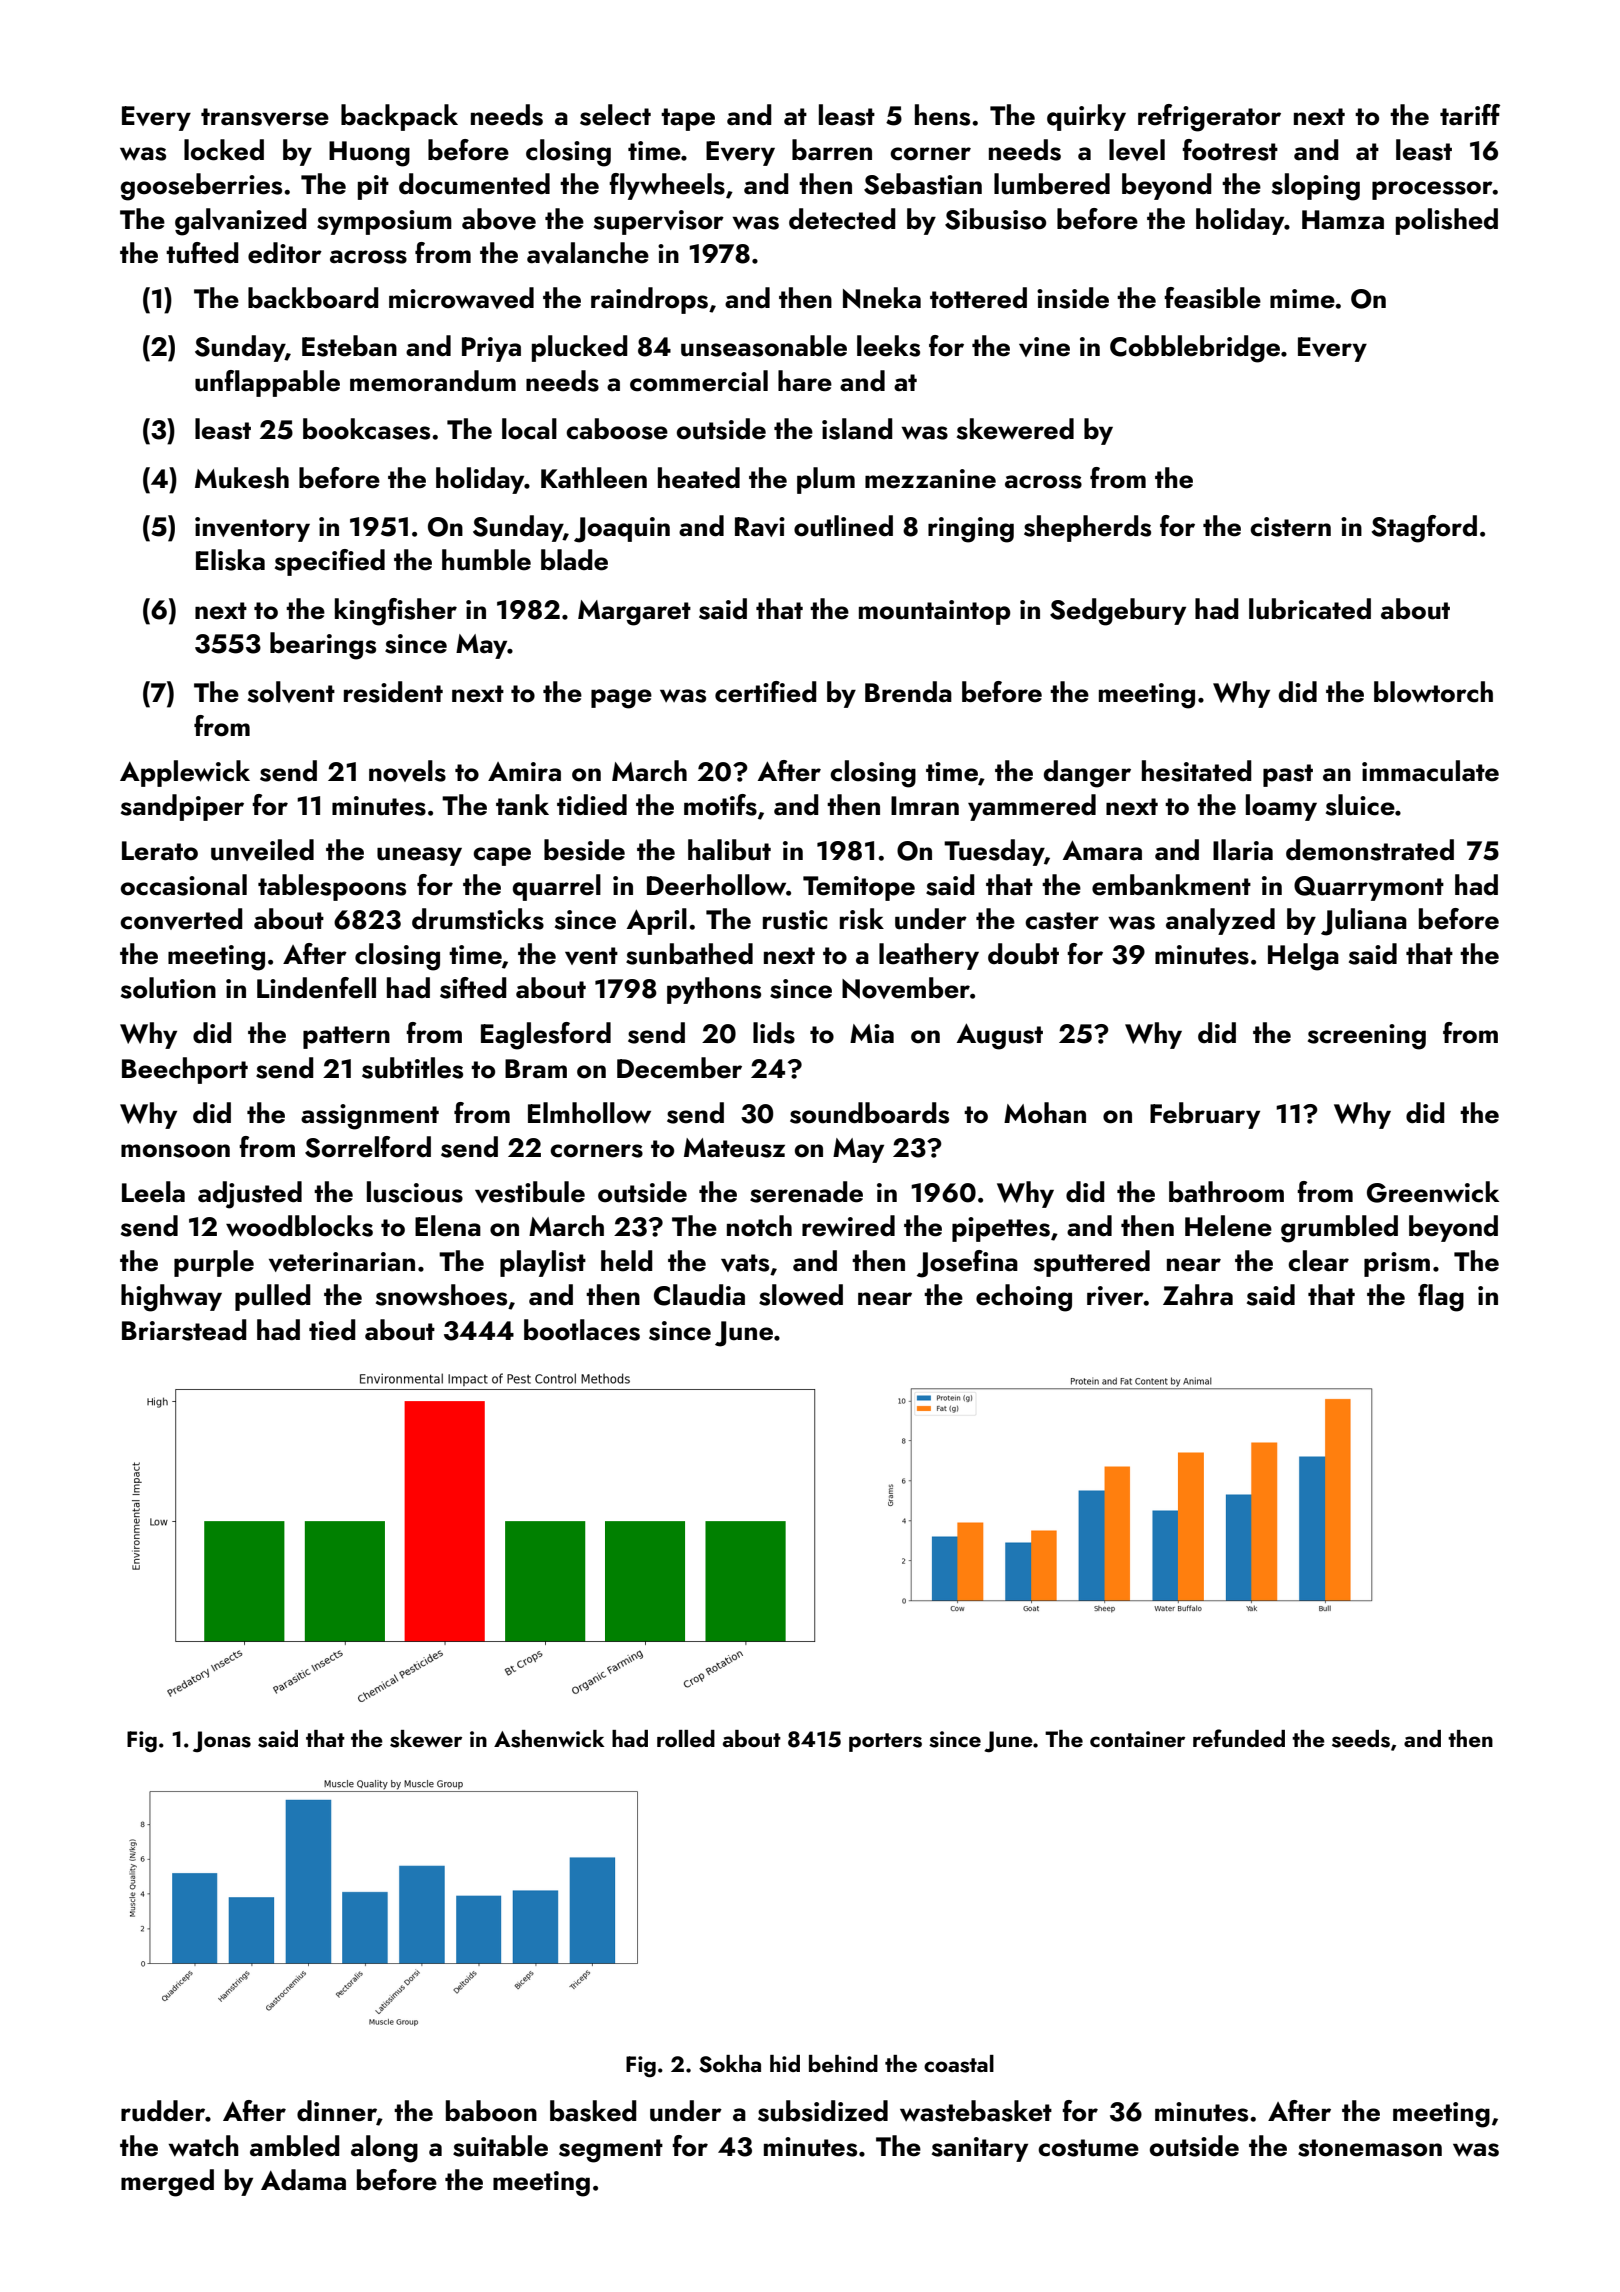  I want to click on Adama, so click(303, 2180).
